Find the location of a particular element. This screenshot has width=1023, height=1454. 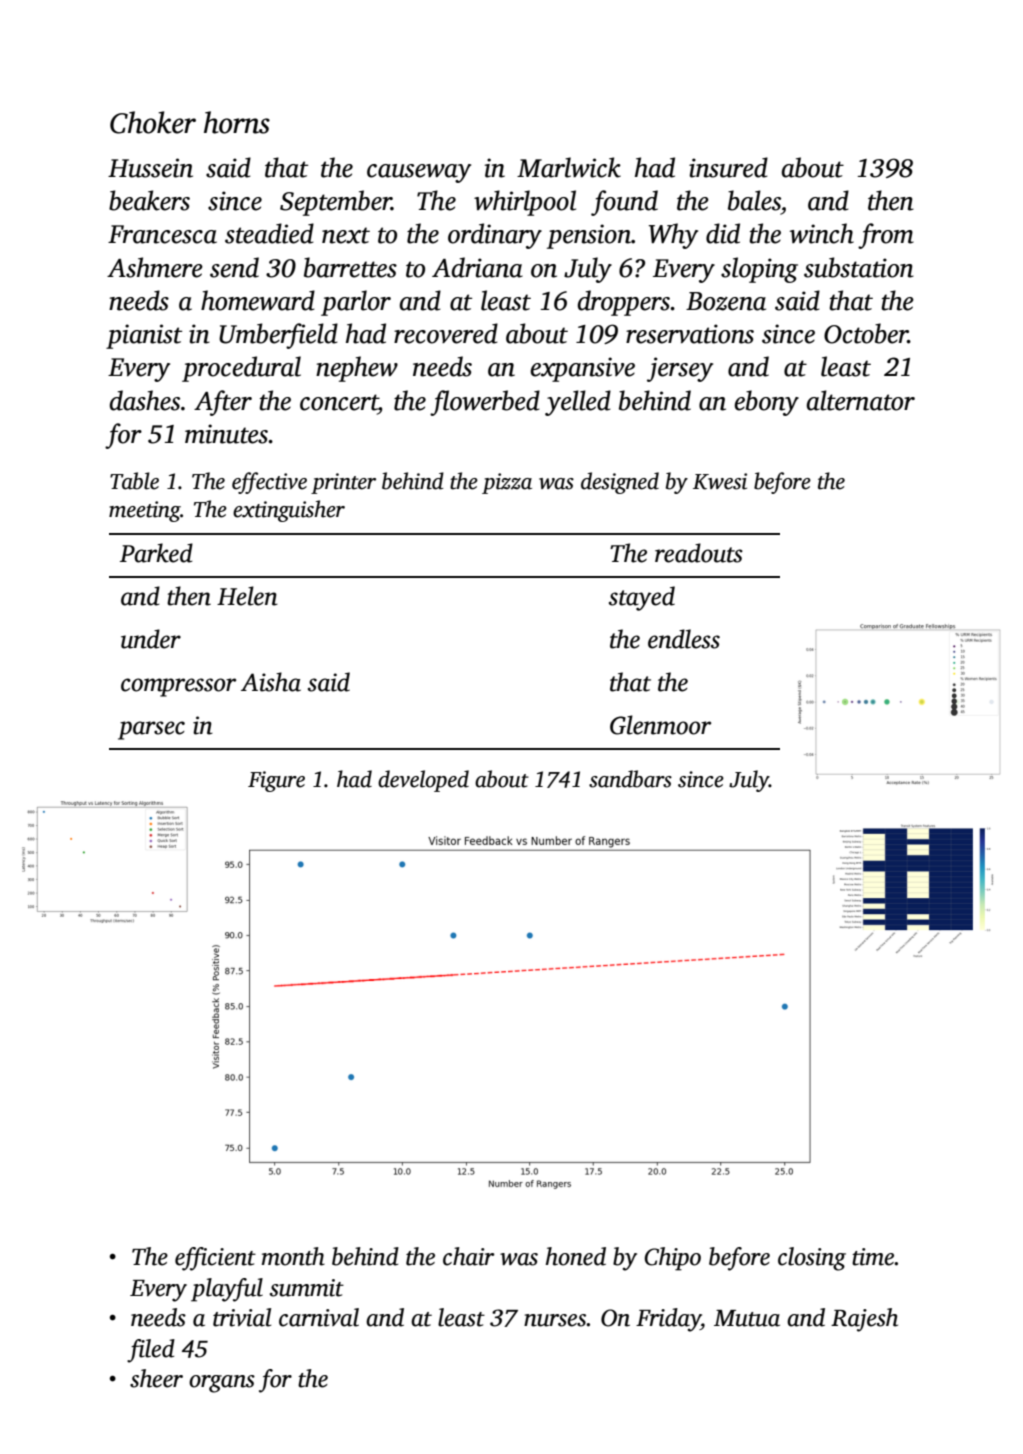

insured is located at coordinates (728, 167).
